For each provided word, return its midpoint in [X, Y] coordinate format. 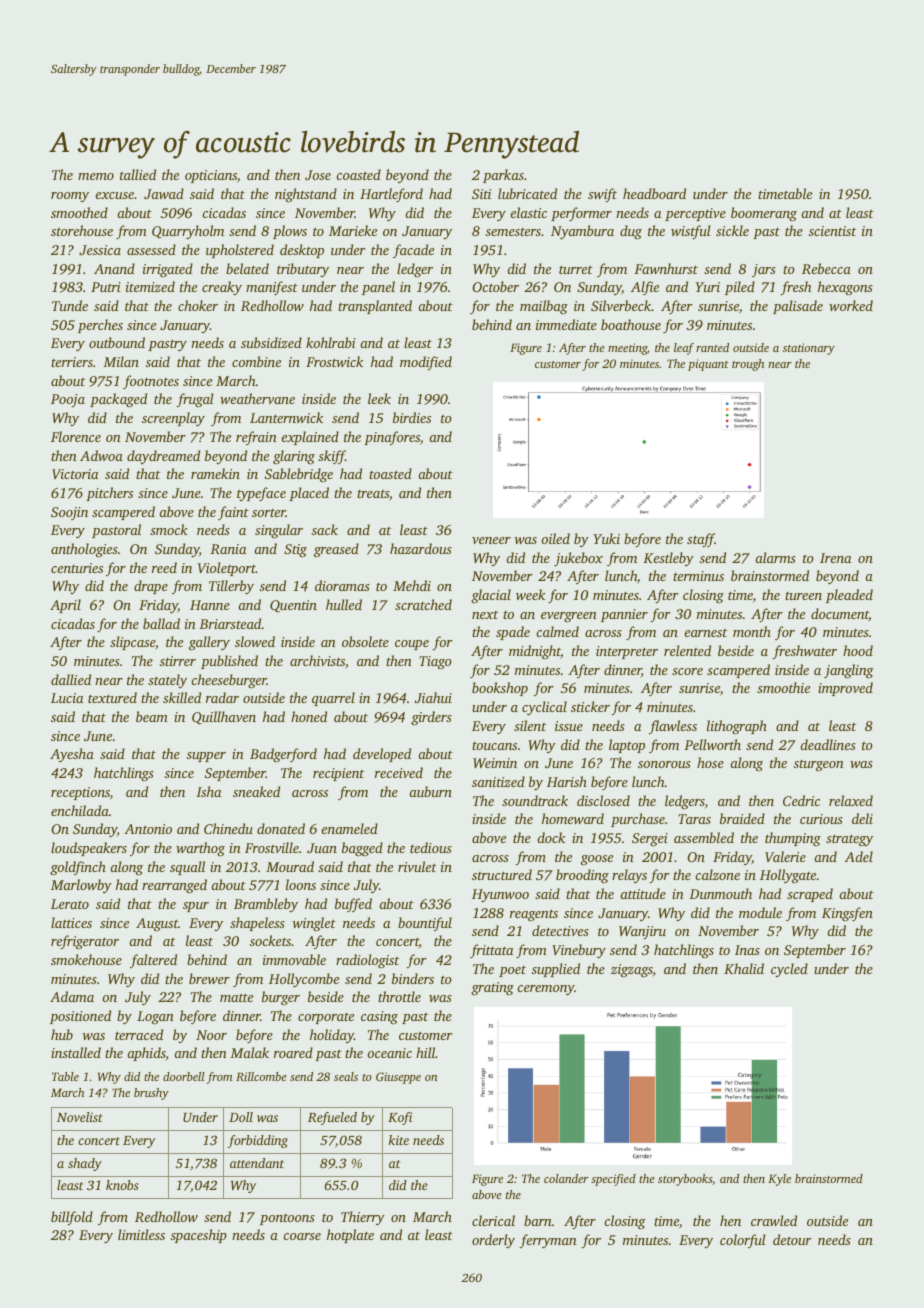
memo [96, 176]
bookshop [500, 689]
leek [379, 398]
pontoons [287, 1219]
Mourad [290, 866]
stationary [809, 349]
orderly [493, 1241]
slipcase [132, 643]
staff [701, 540]
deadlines [828, 744]
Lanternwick [286, 417]
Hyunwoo [500, 895]
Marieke [353, 230]
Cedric [801, 800]
